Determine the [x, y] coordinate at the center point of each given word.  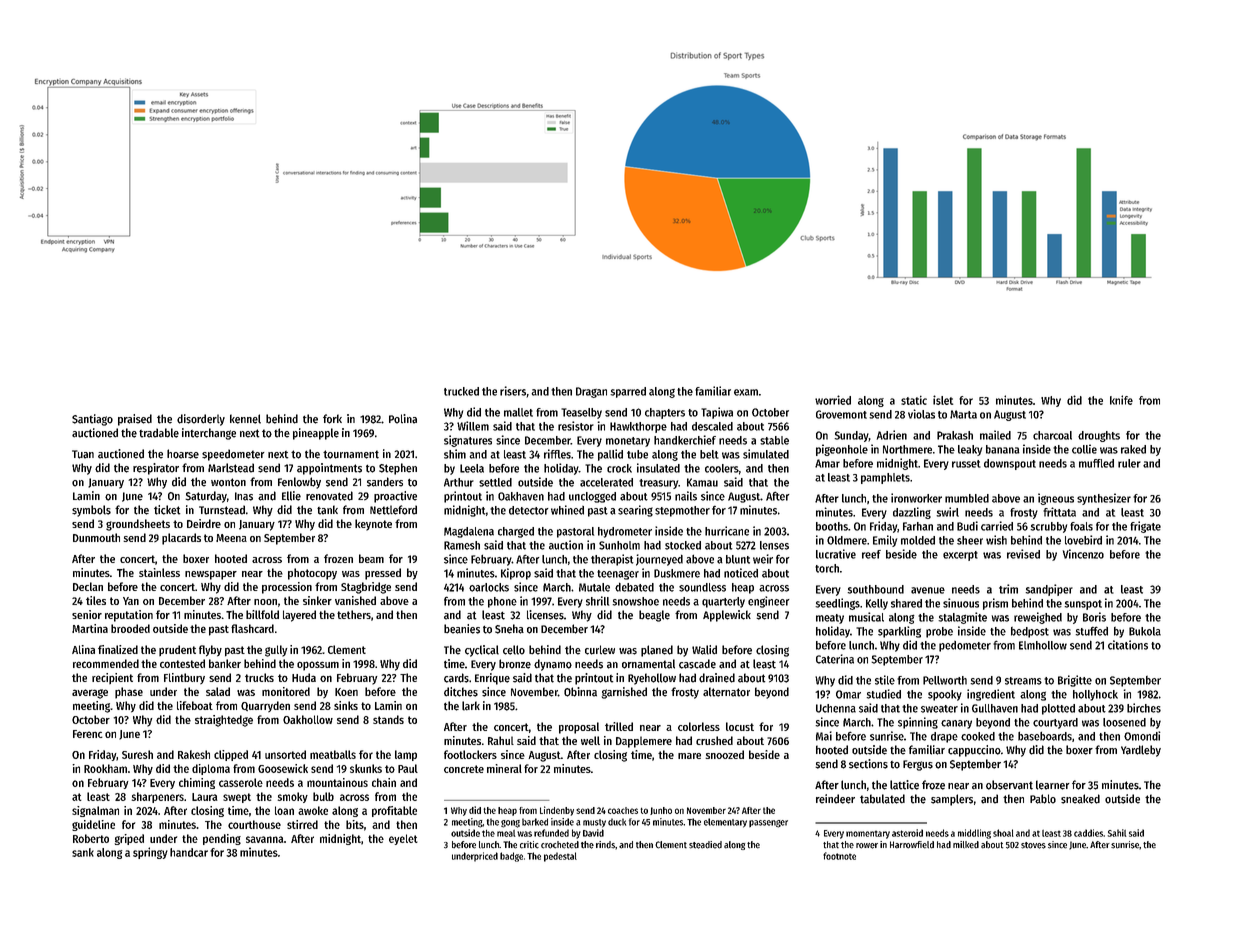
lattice [904, 785]
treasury [658, 484]
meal [506, 833]
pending [222, 839]
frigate [1145, 527]
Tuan [83, 454]
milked [966, 845]
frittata [1059, 512]
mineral [504, 768]
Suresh [137, 754]
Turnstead [222, 510]
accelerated [606, 482]
